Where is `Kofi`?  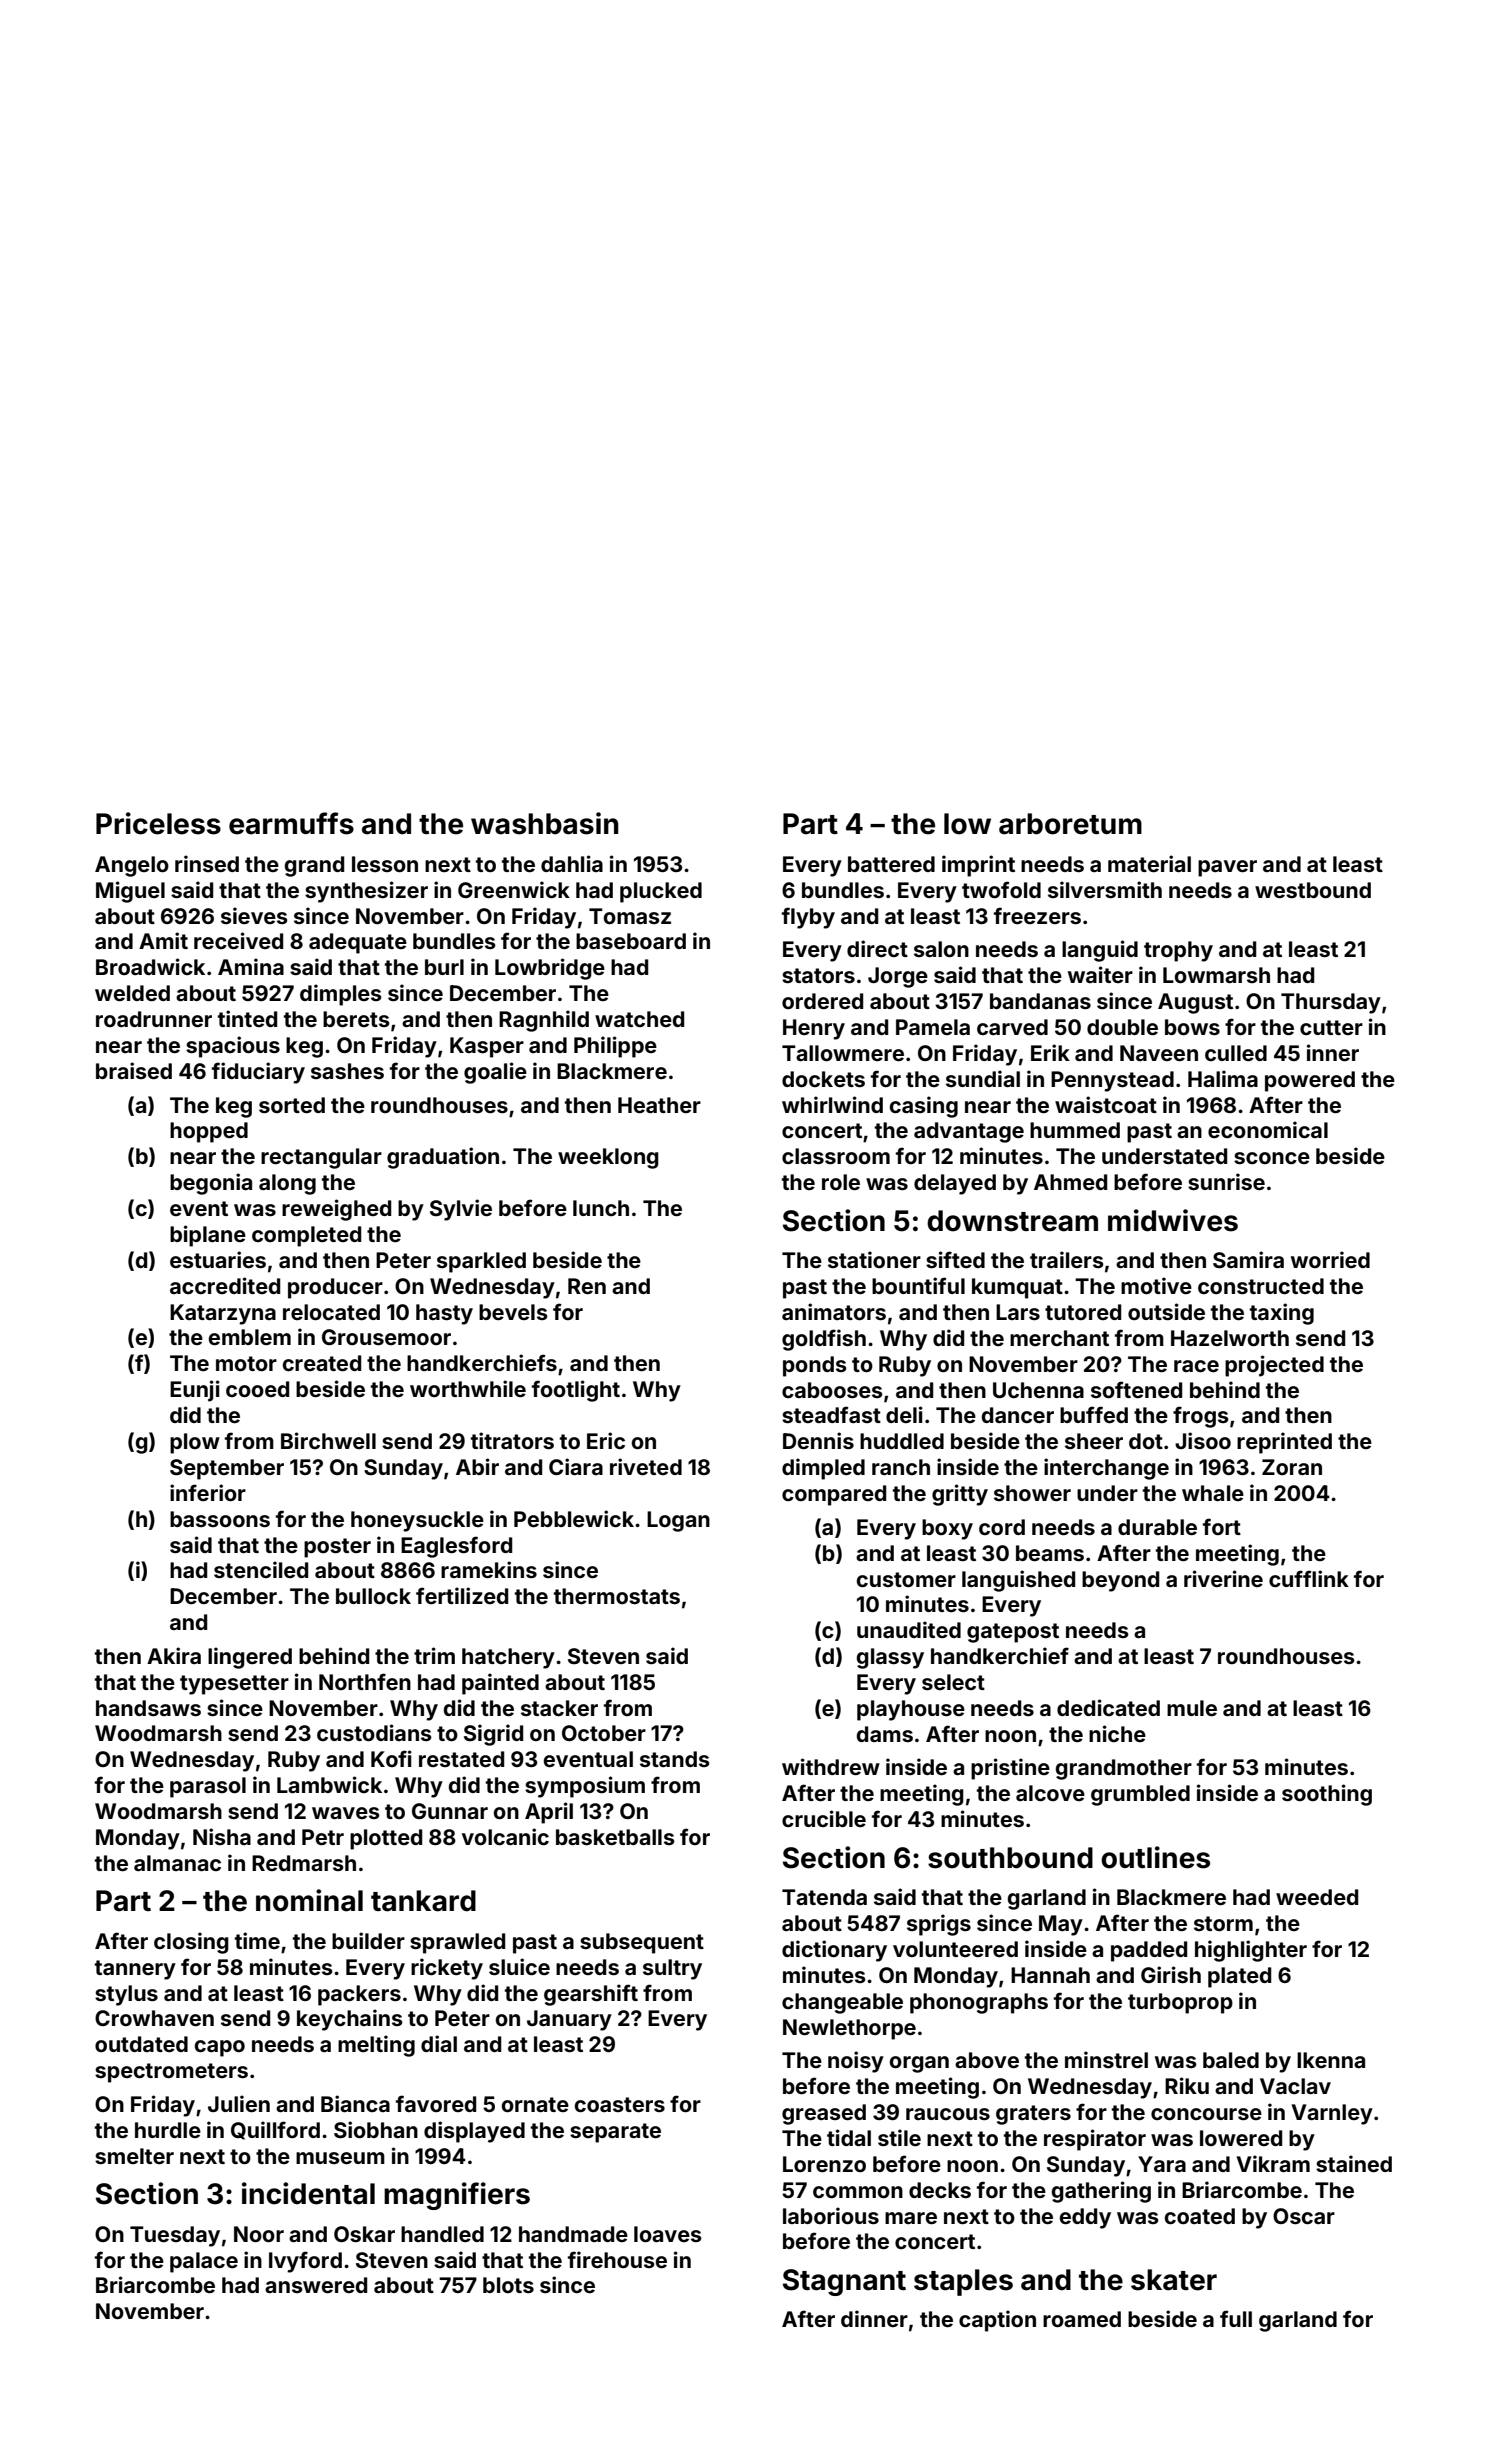 Kofi is located at coordinates (391, 1758).
